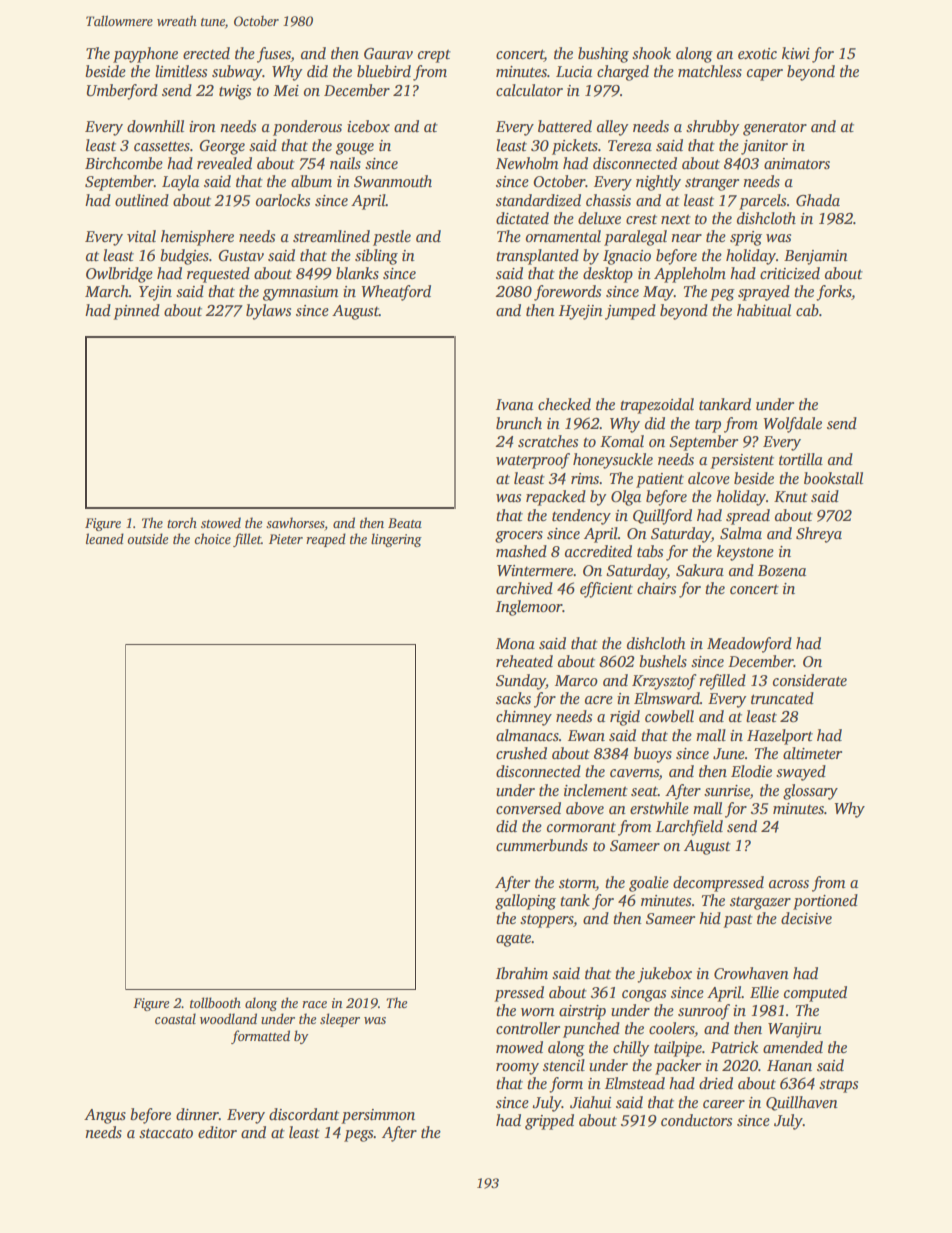 Image resolution: width=952 pixels, height=1233 pixels. I want to click on staccato, so click(166, 1133).
